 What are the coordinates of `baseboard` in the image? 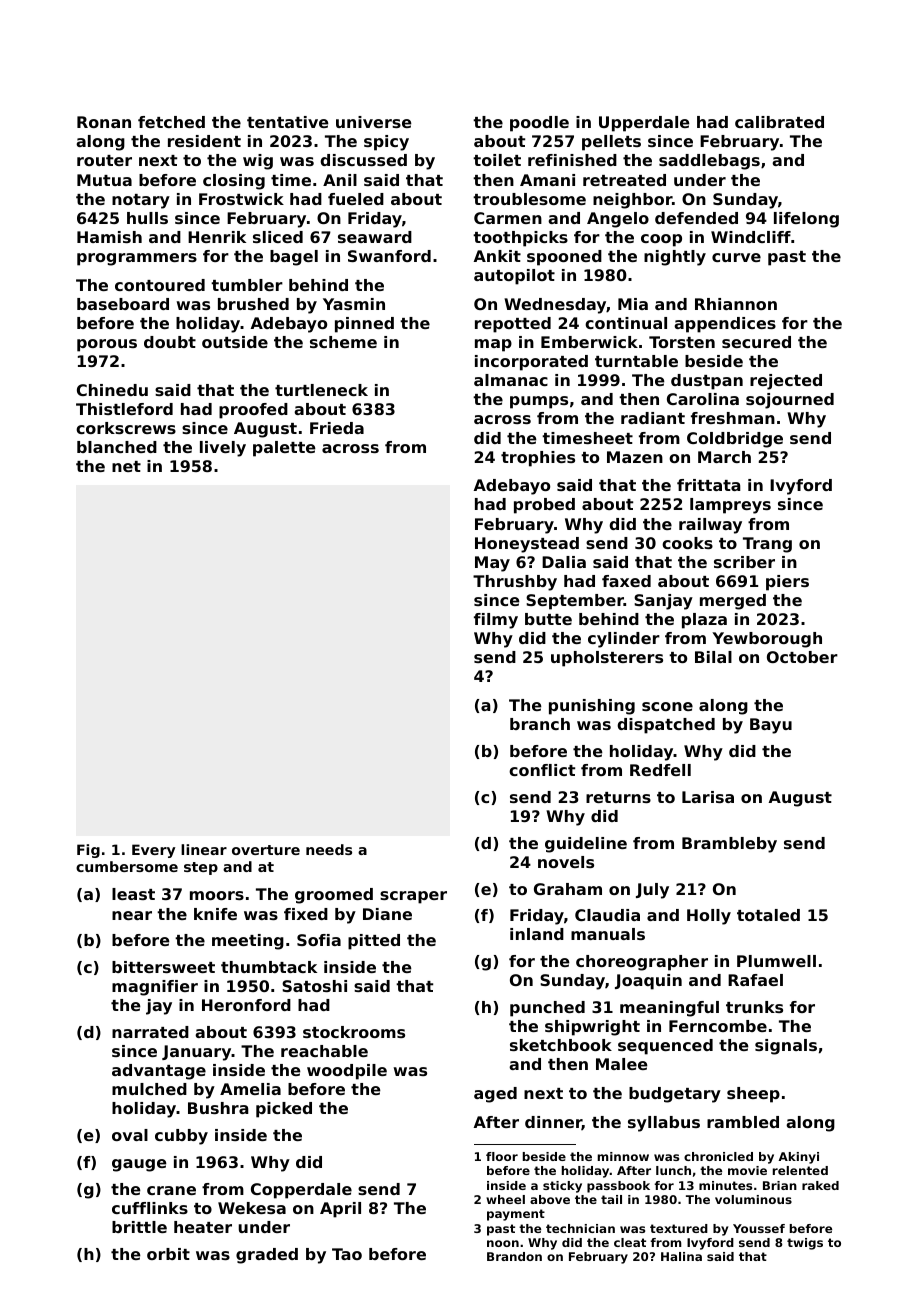 It's located at (123, 304).
